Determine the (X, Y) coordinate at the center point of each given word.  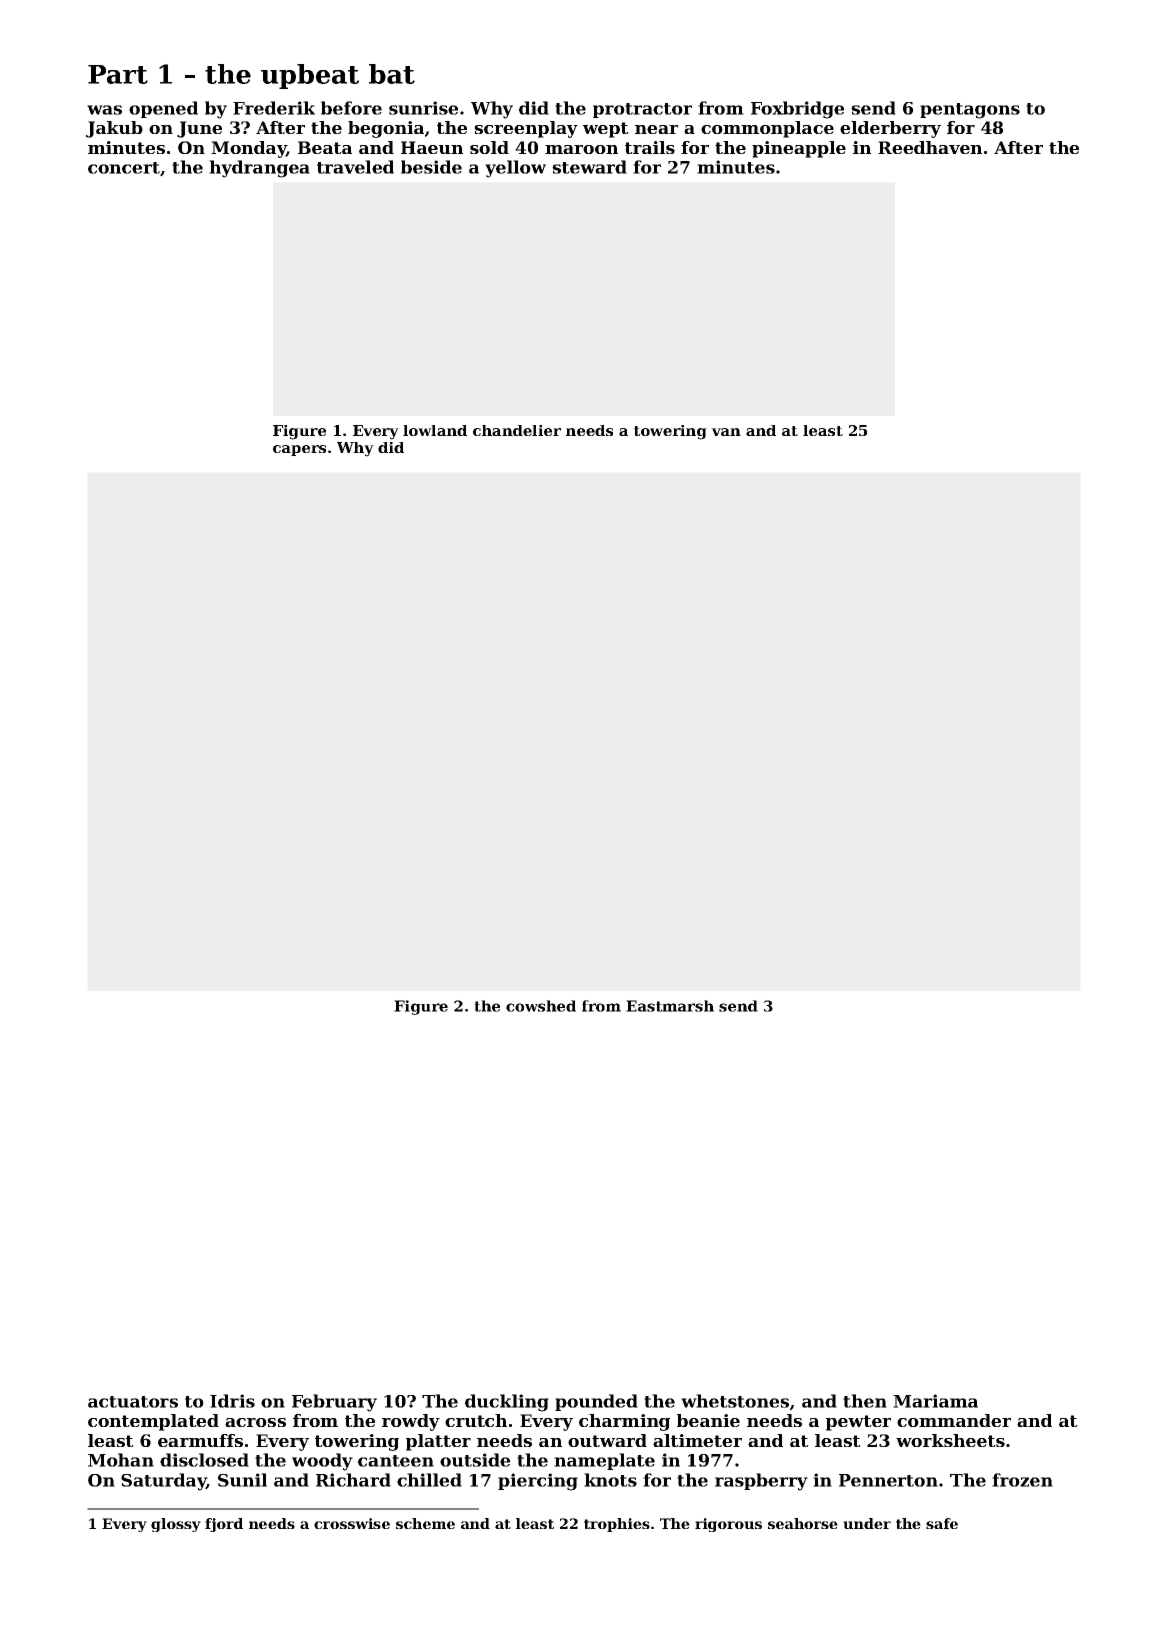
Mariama (935, 1401)
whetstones (735, 1401)
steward (589, 167)
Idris (232, 1401)
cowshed (541, 1006)
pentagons (970, 111)
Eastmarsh (670, 1006)
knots (610, 1480)
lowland (435, 430)
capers (299, 450)
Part (118, 74)
